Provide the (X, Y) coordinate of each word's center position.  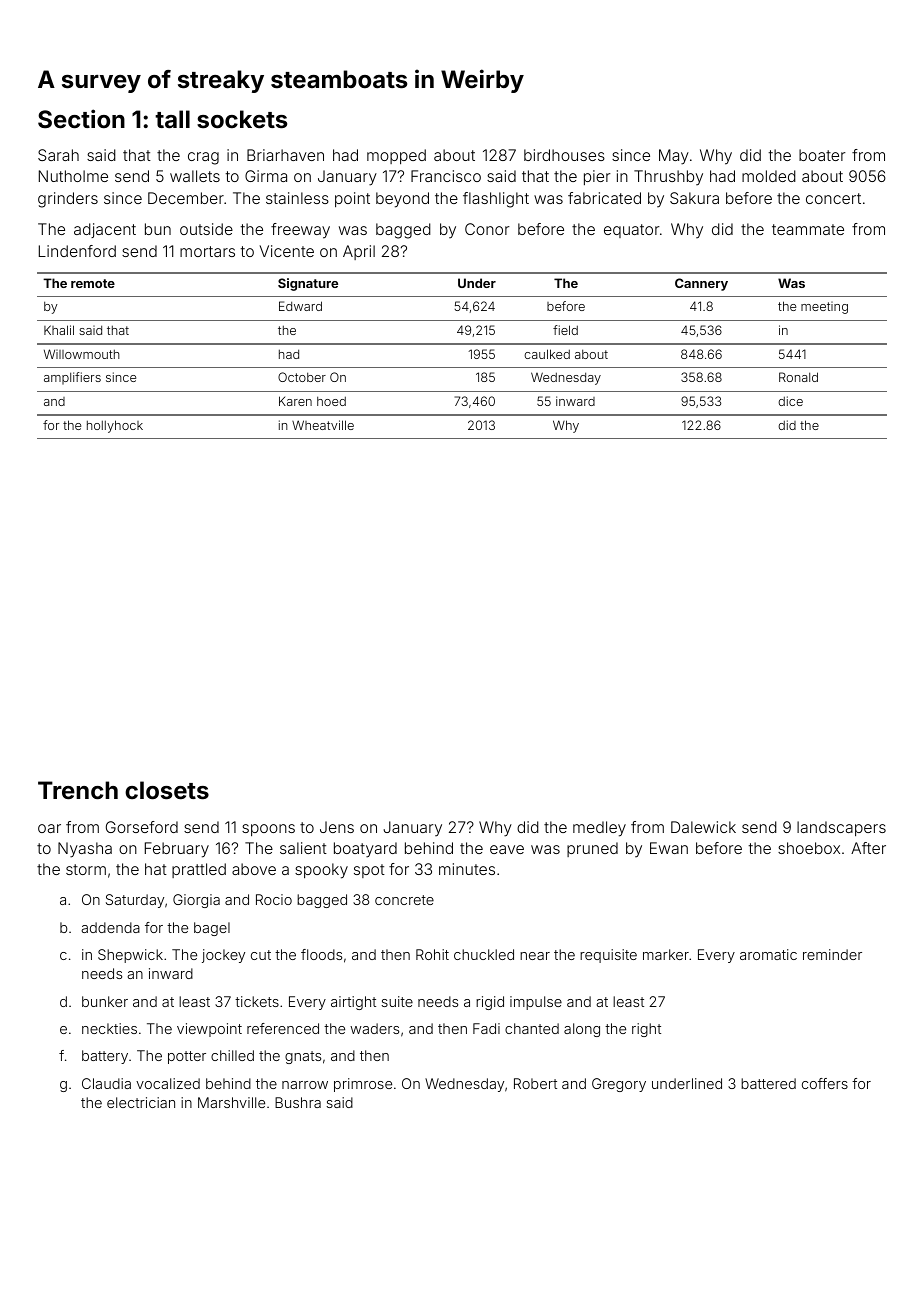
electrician (141, 1102)
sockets (242, 119)
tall (172, 119)
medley (599, 829)
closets (167, 790)
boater (822, 155)
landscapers (841, 828)
